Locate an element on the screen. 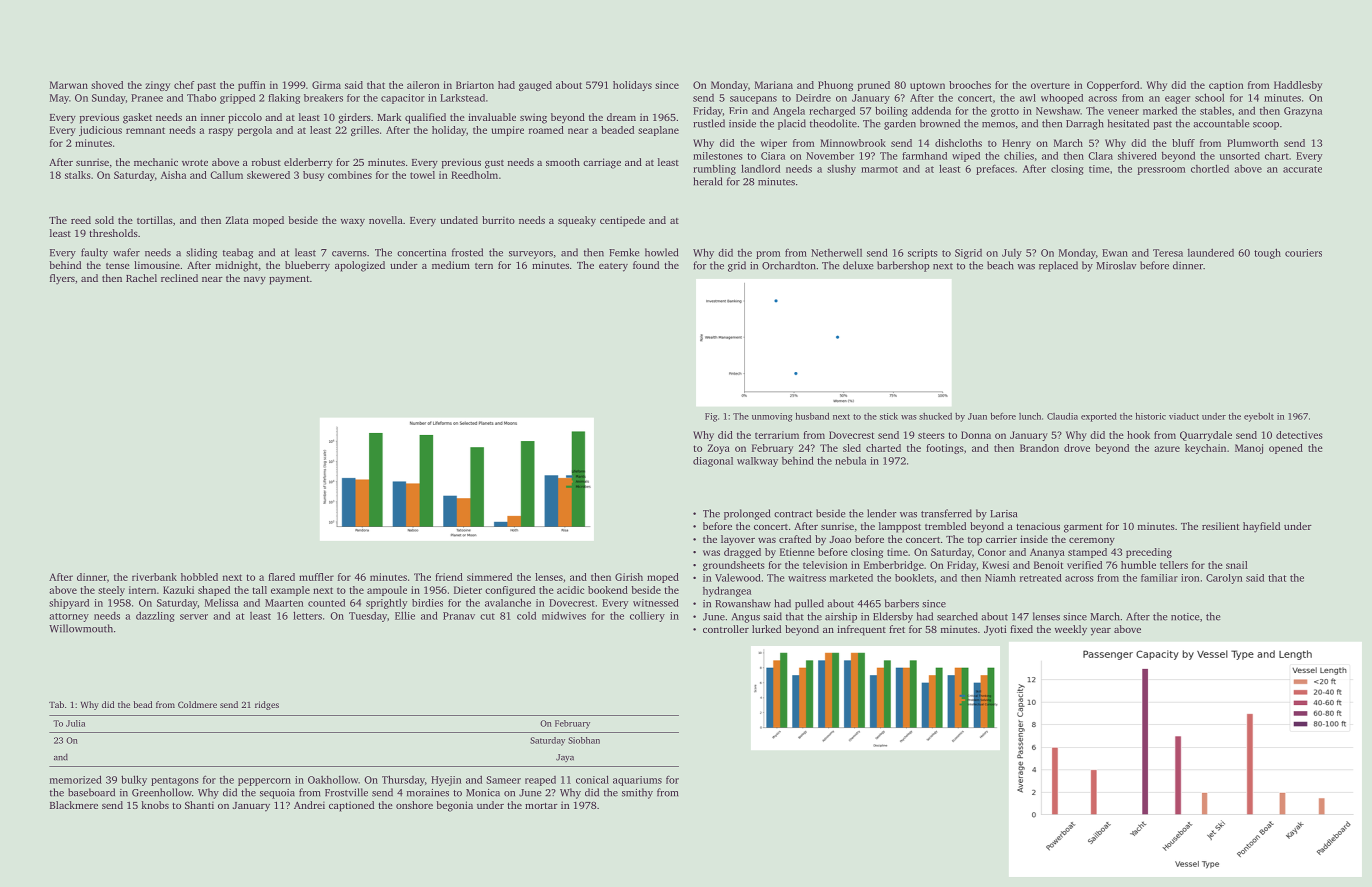 The image size is (1372, 887). chortled is located at coordinates (1210, 168).
